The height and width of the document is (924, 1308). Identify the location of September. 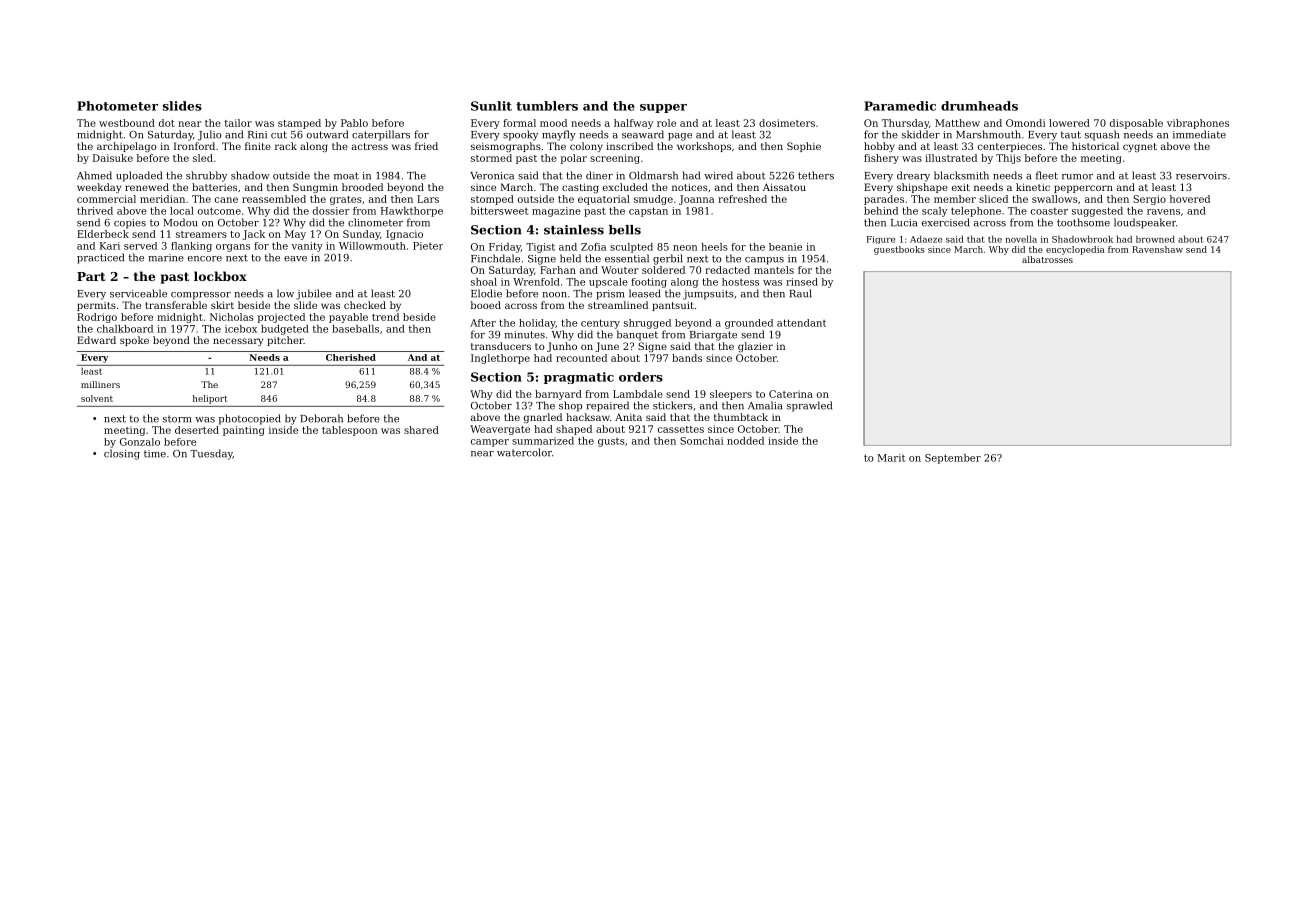
(953, 459).
